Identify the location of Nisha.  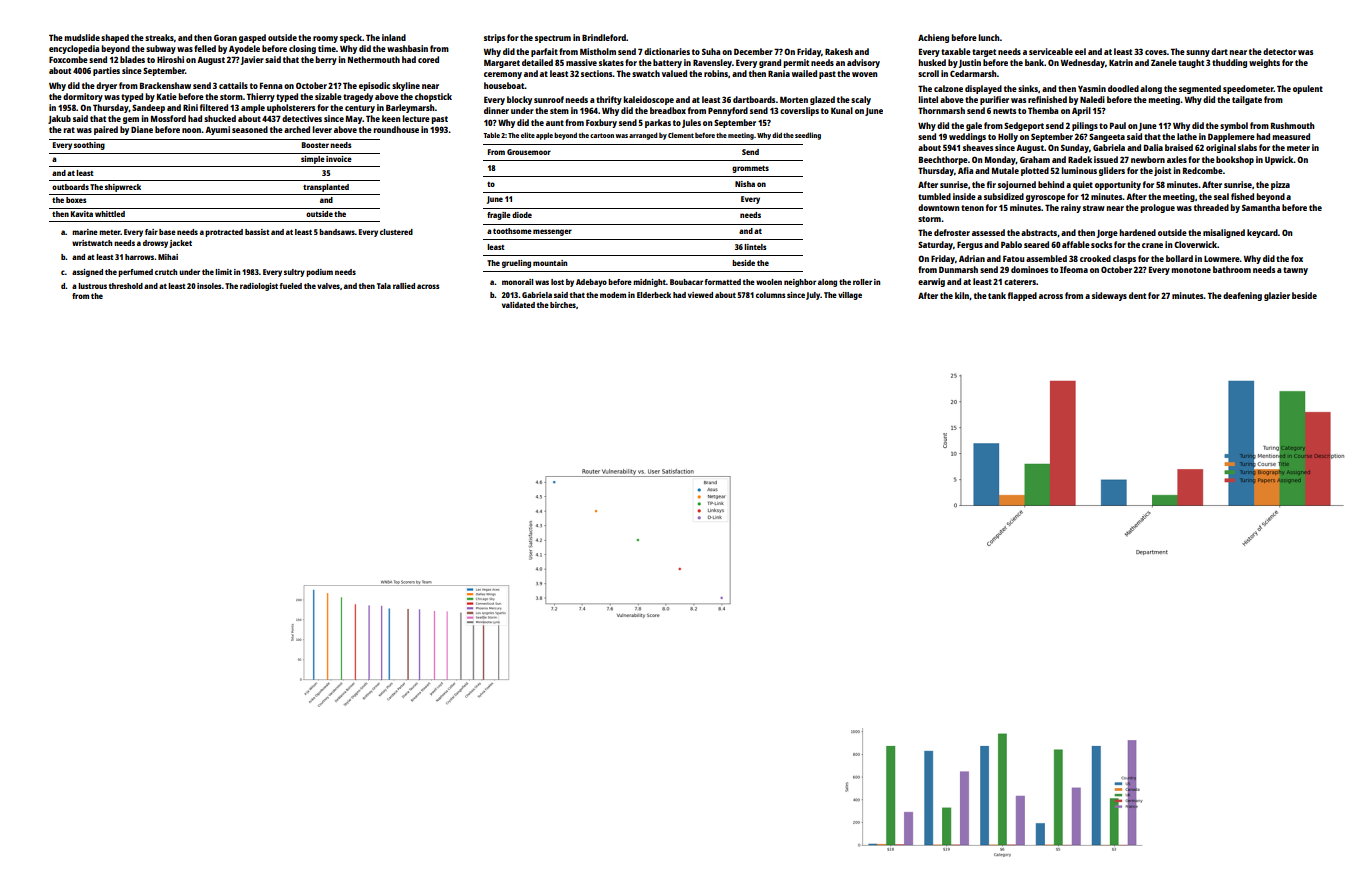
(745, 184).
